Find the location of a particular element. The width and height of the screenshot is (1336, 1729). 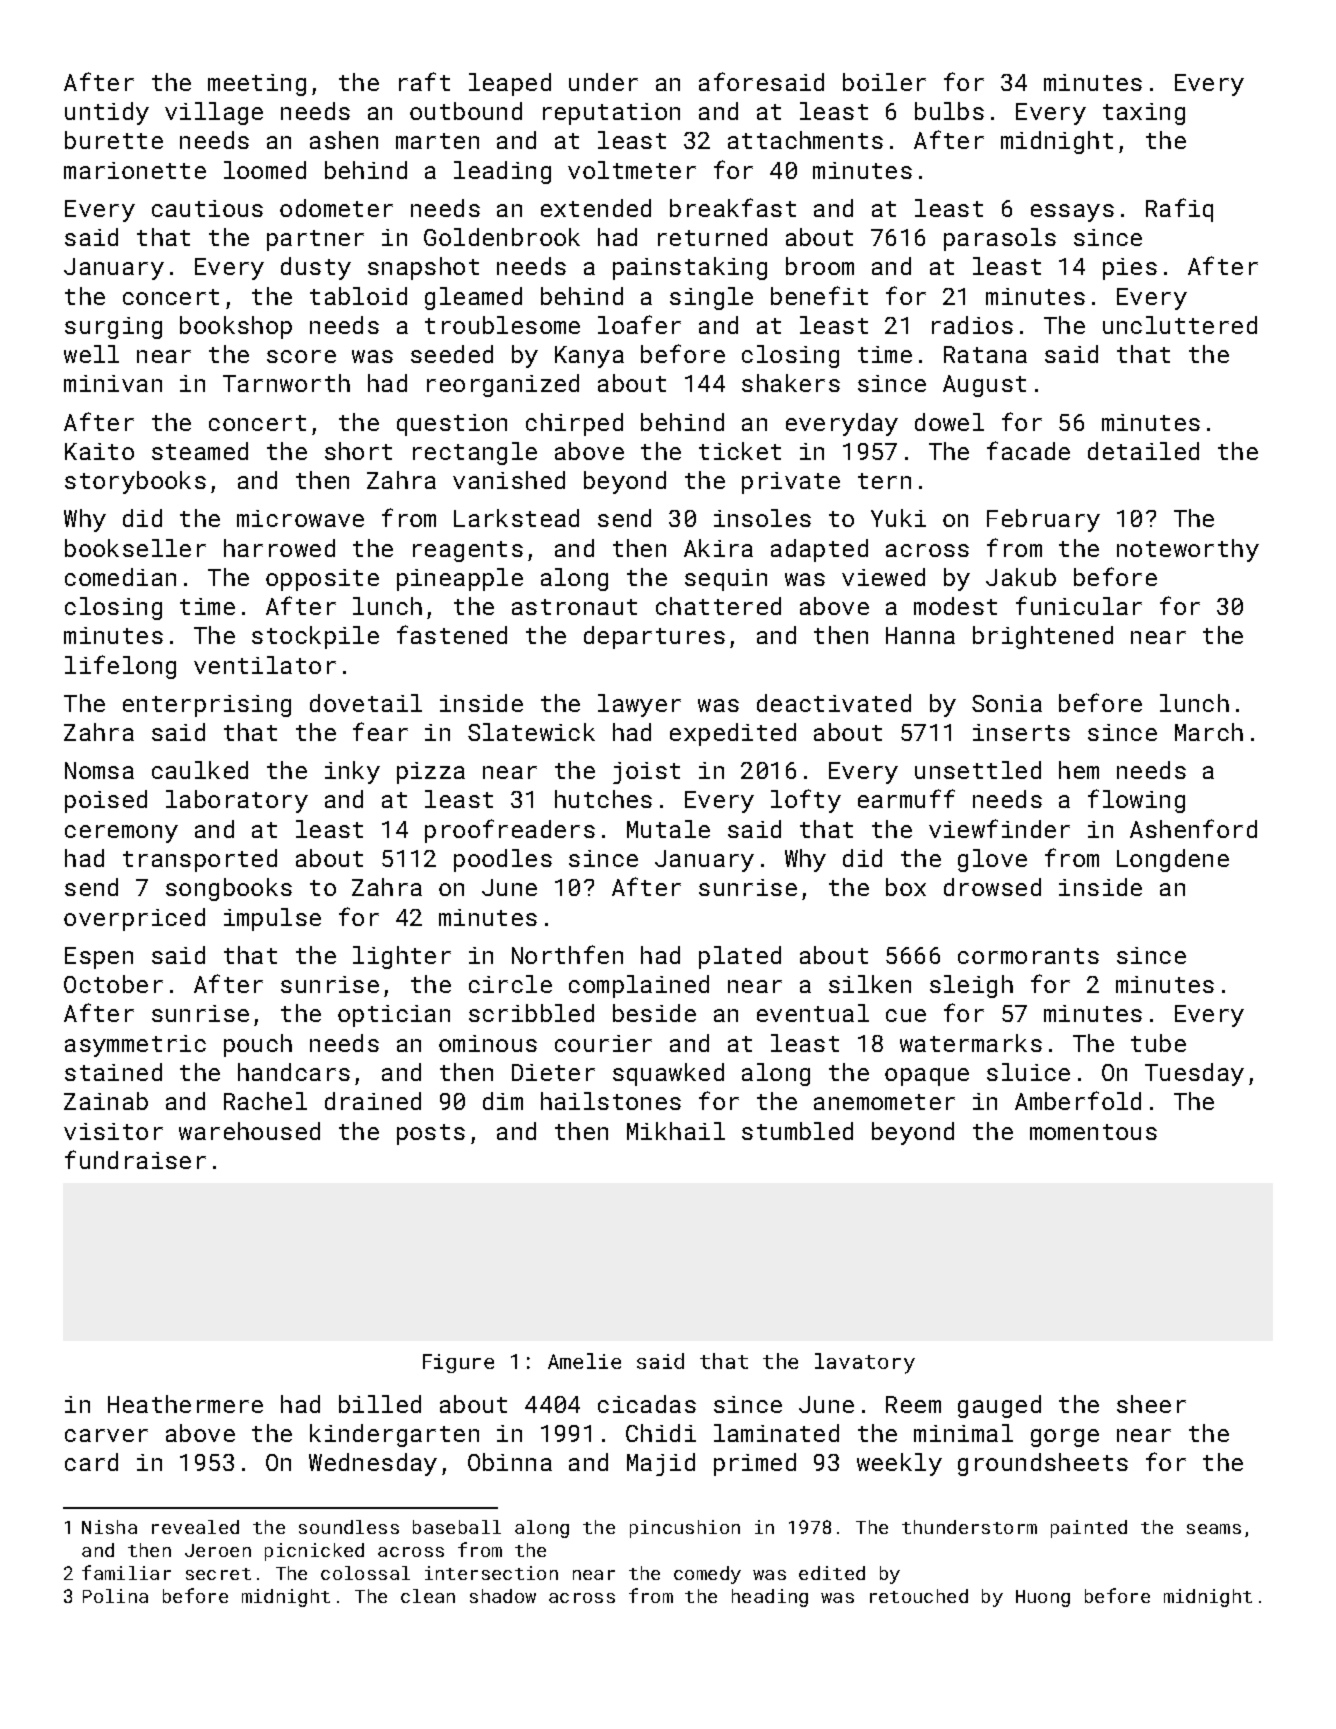

August is located at coordinates (984, 386).
